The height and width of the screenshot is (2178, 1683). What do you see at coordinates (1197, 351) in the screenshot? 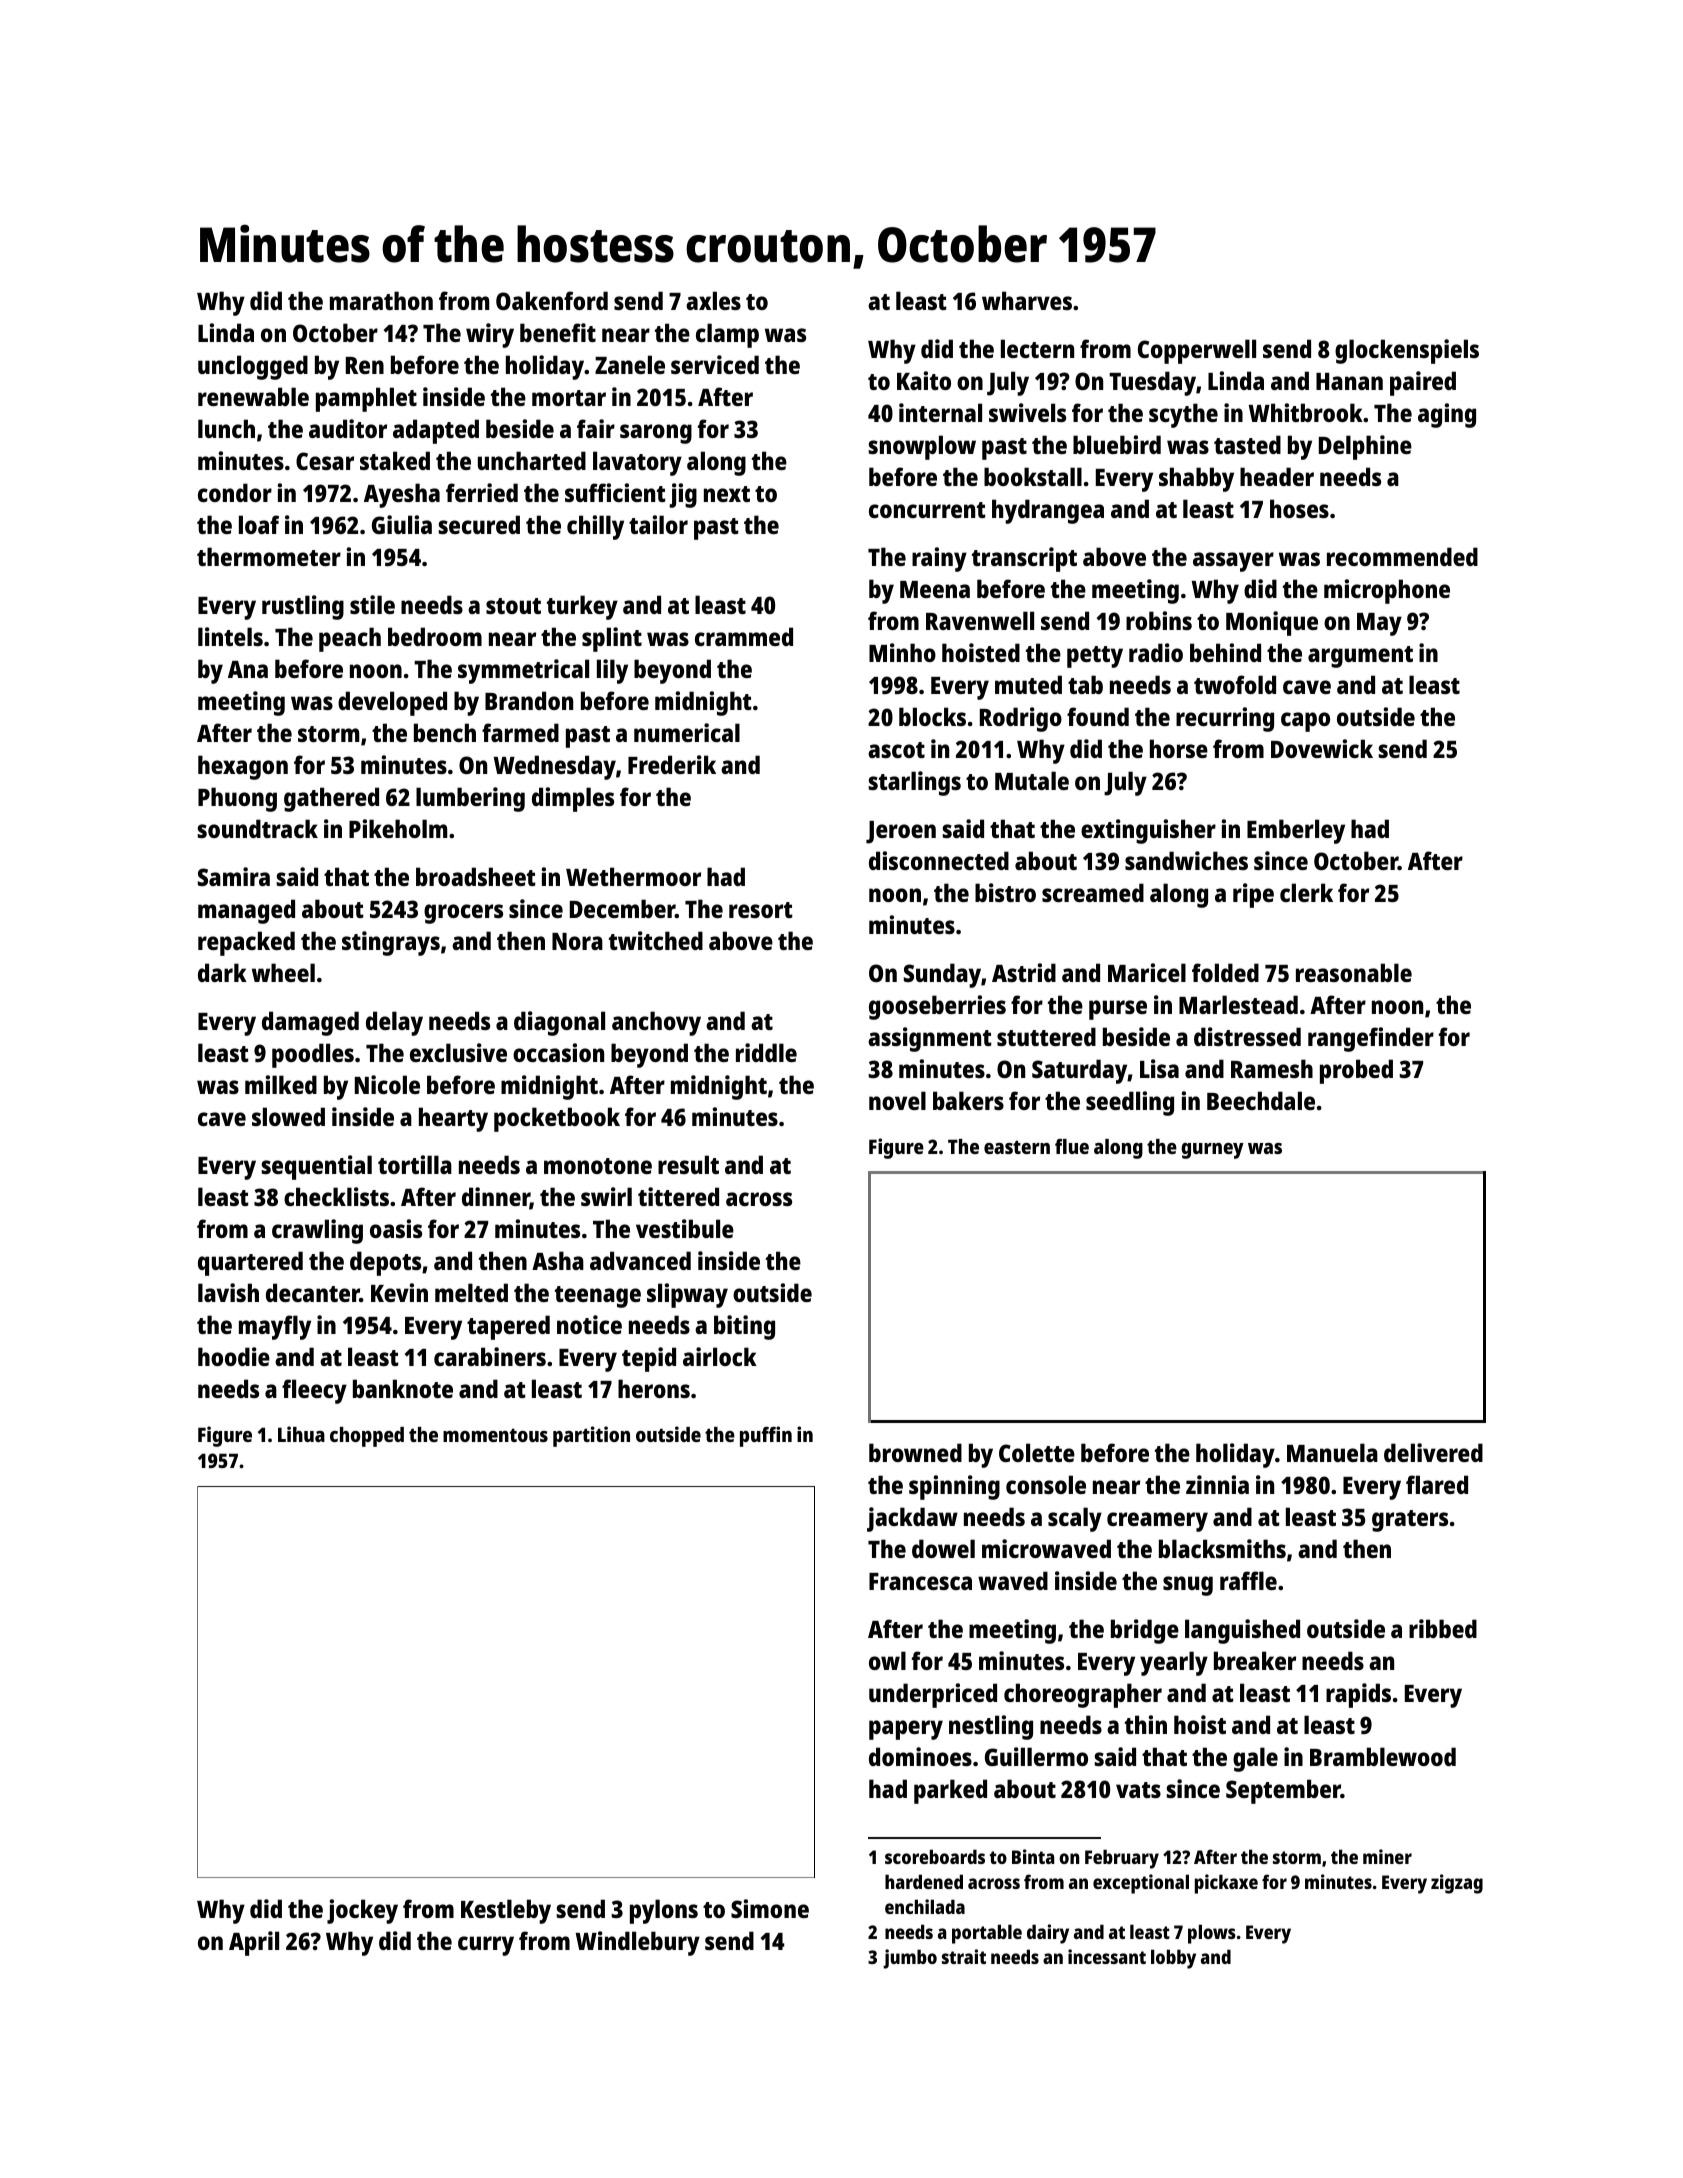
I see `Copperwell` at bounding box center [1197, 351].
